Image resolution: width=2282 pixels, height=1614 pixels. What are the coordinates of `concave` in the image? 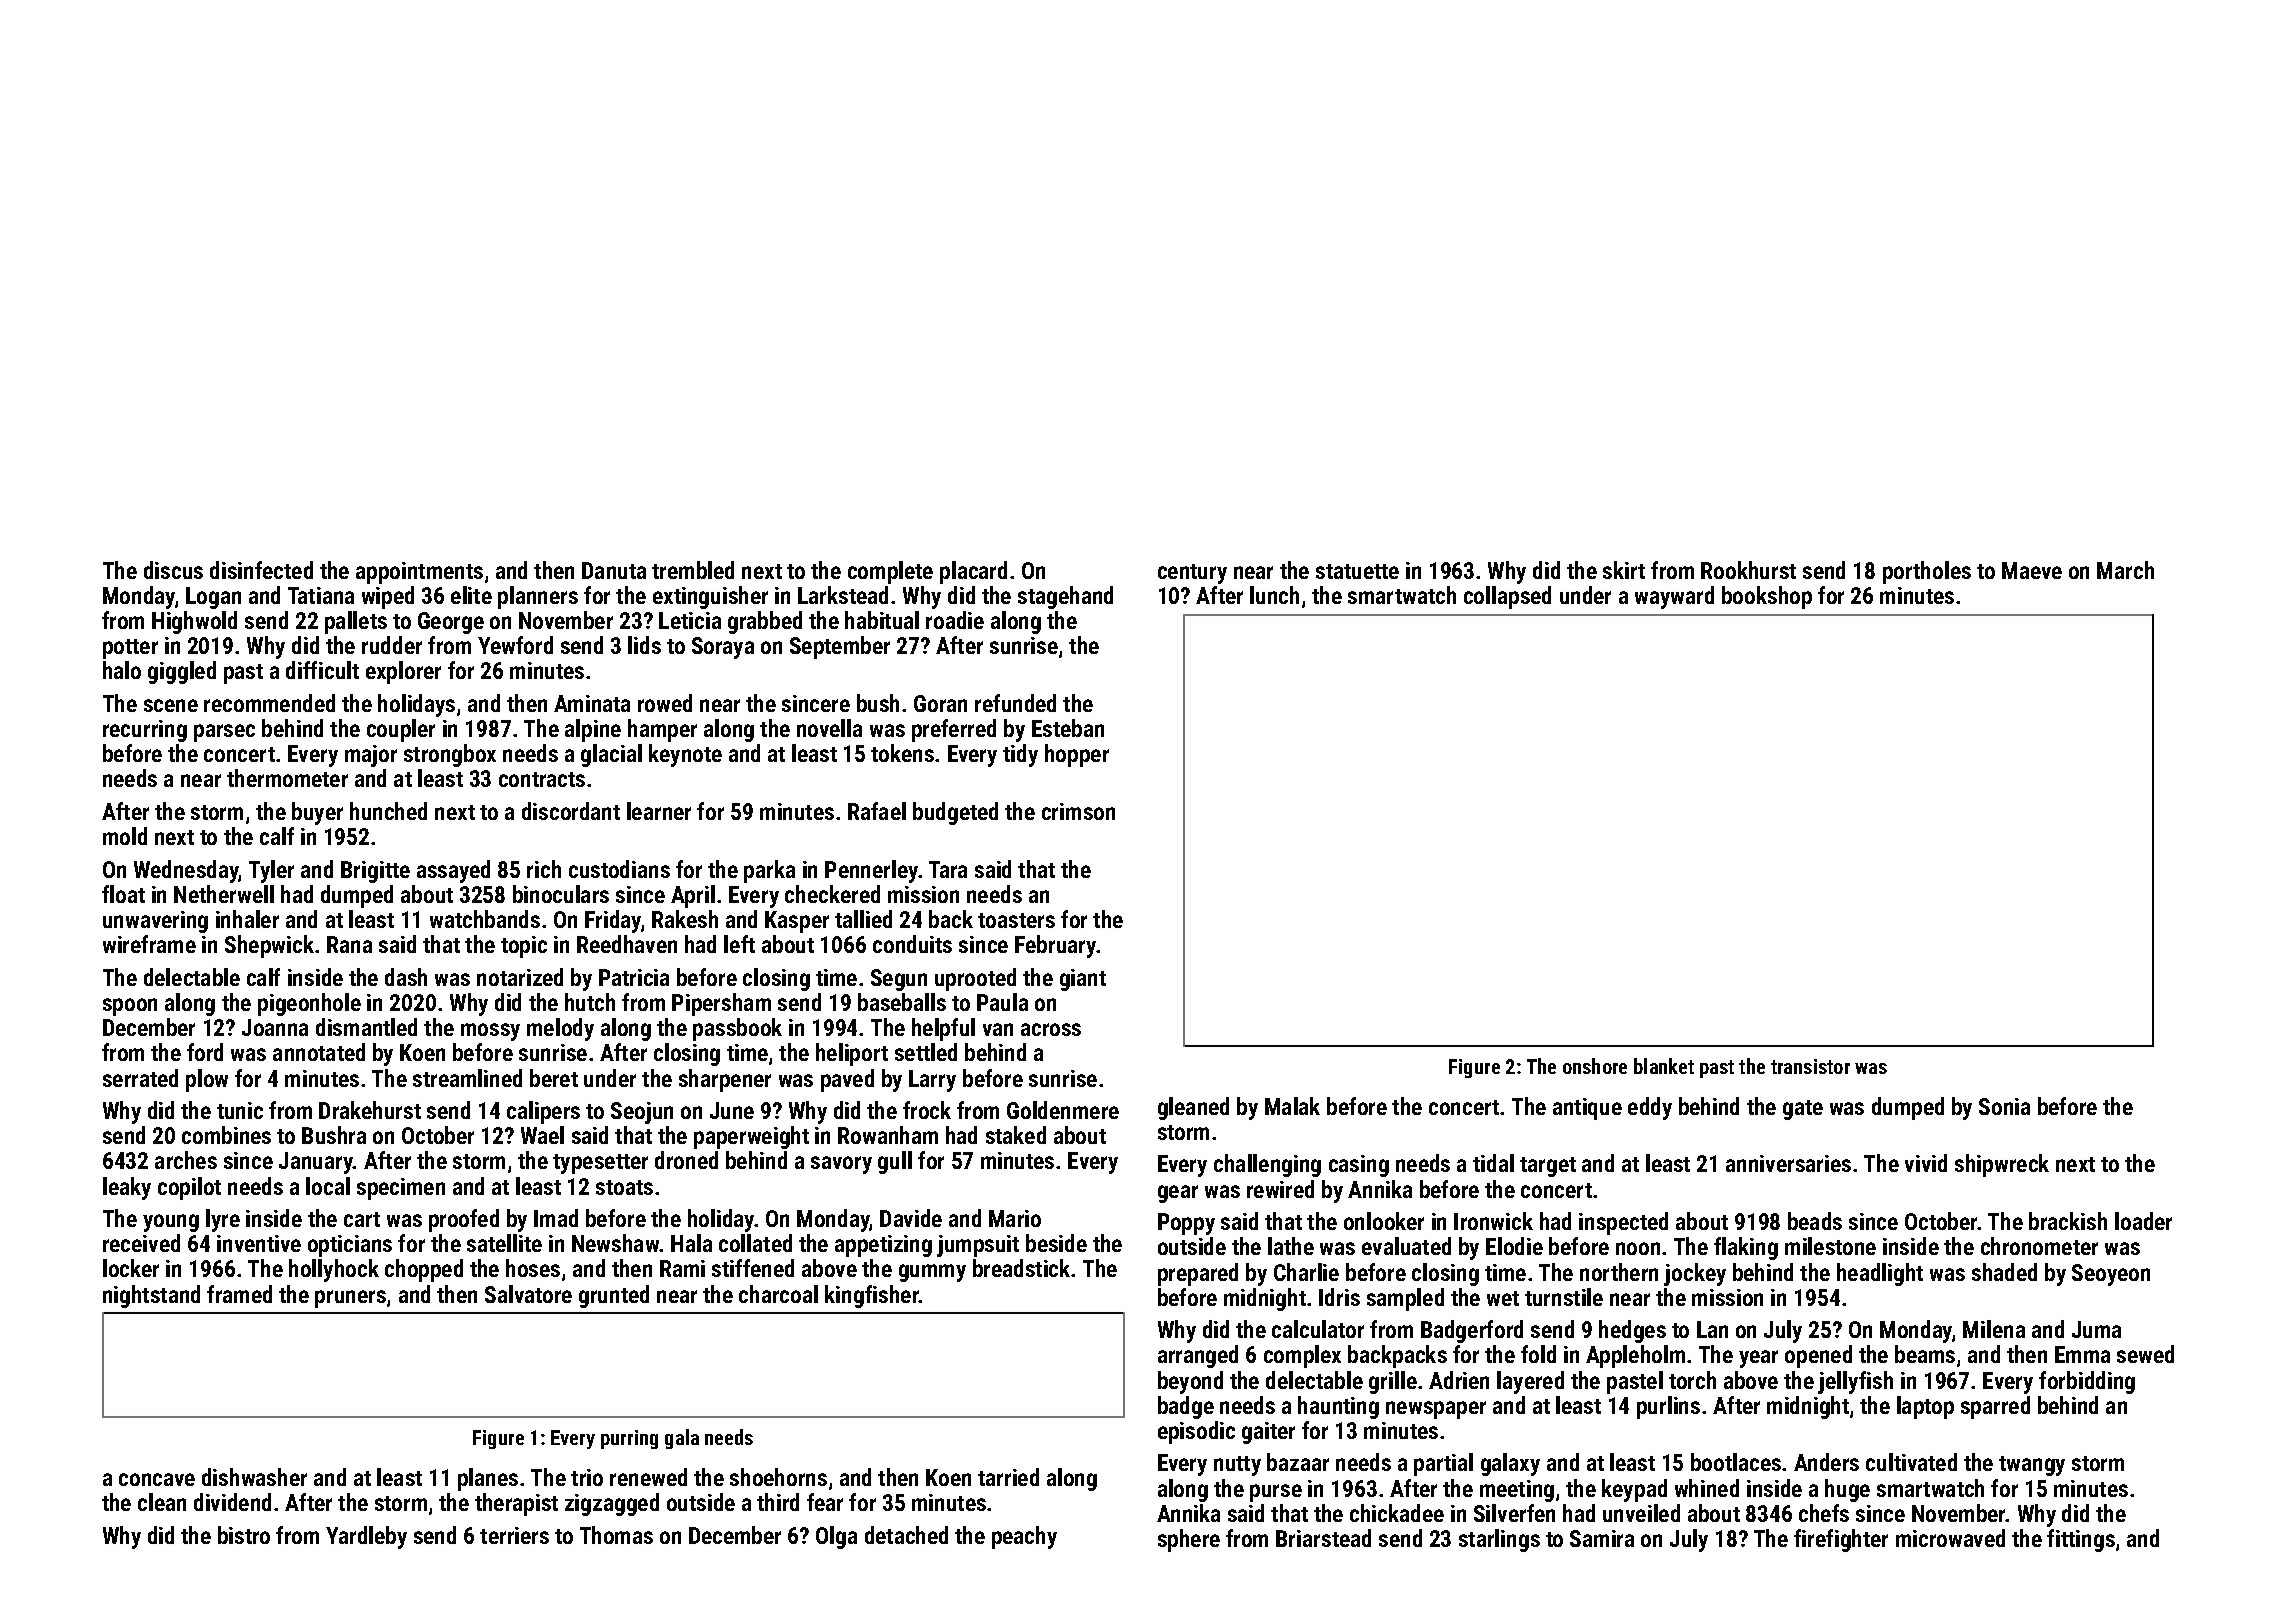 It's located at (157, 1479).
